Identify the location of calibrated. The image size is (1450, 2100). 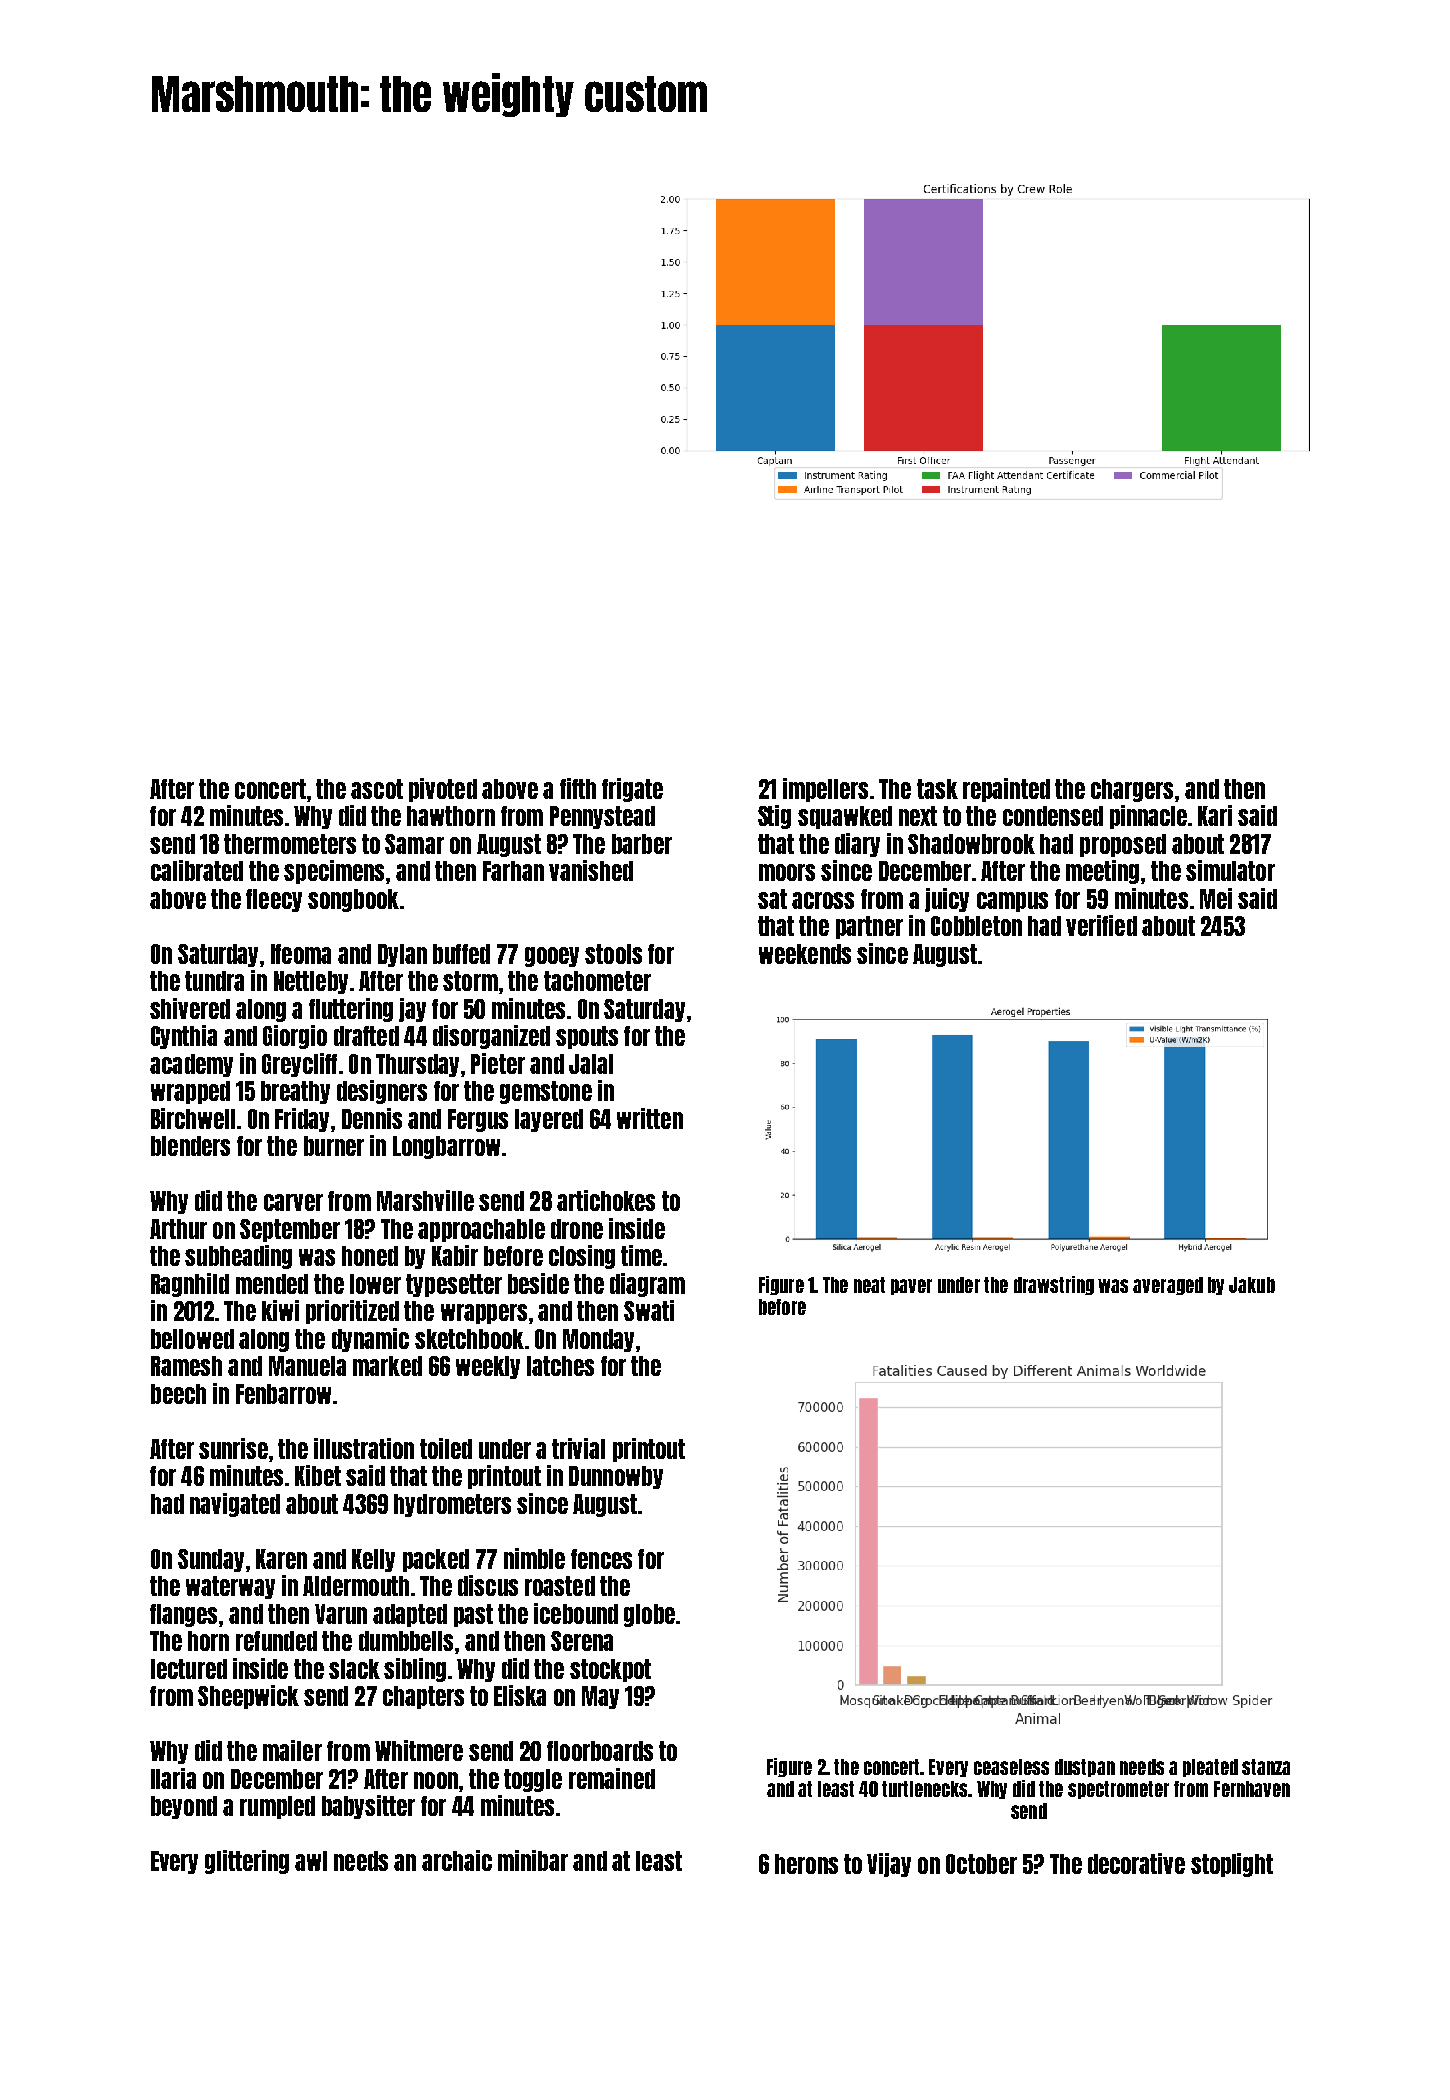
(197, 870).
